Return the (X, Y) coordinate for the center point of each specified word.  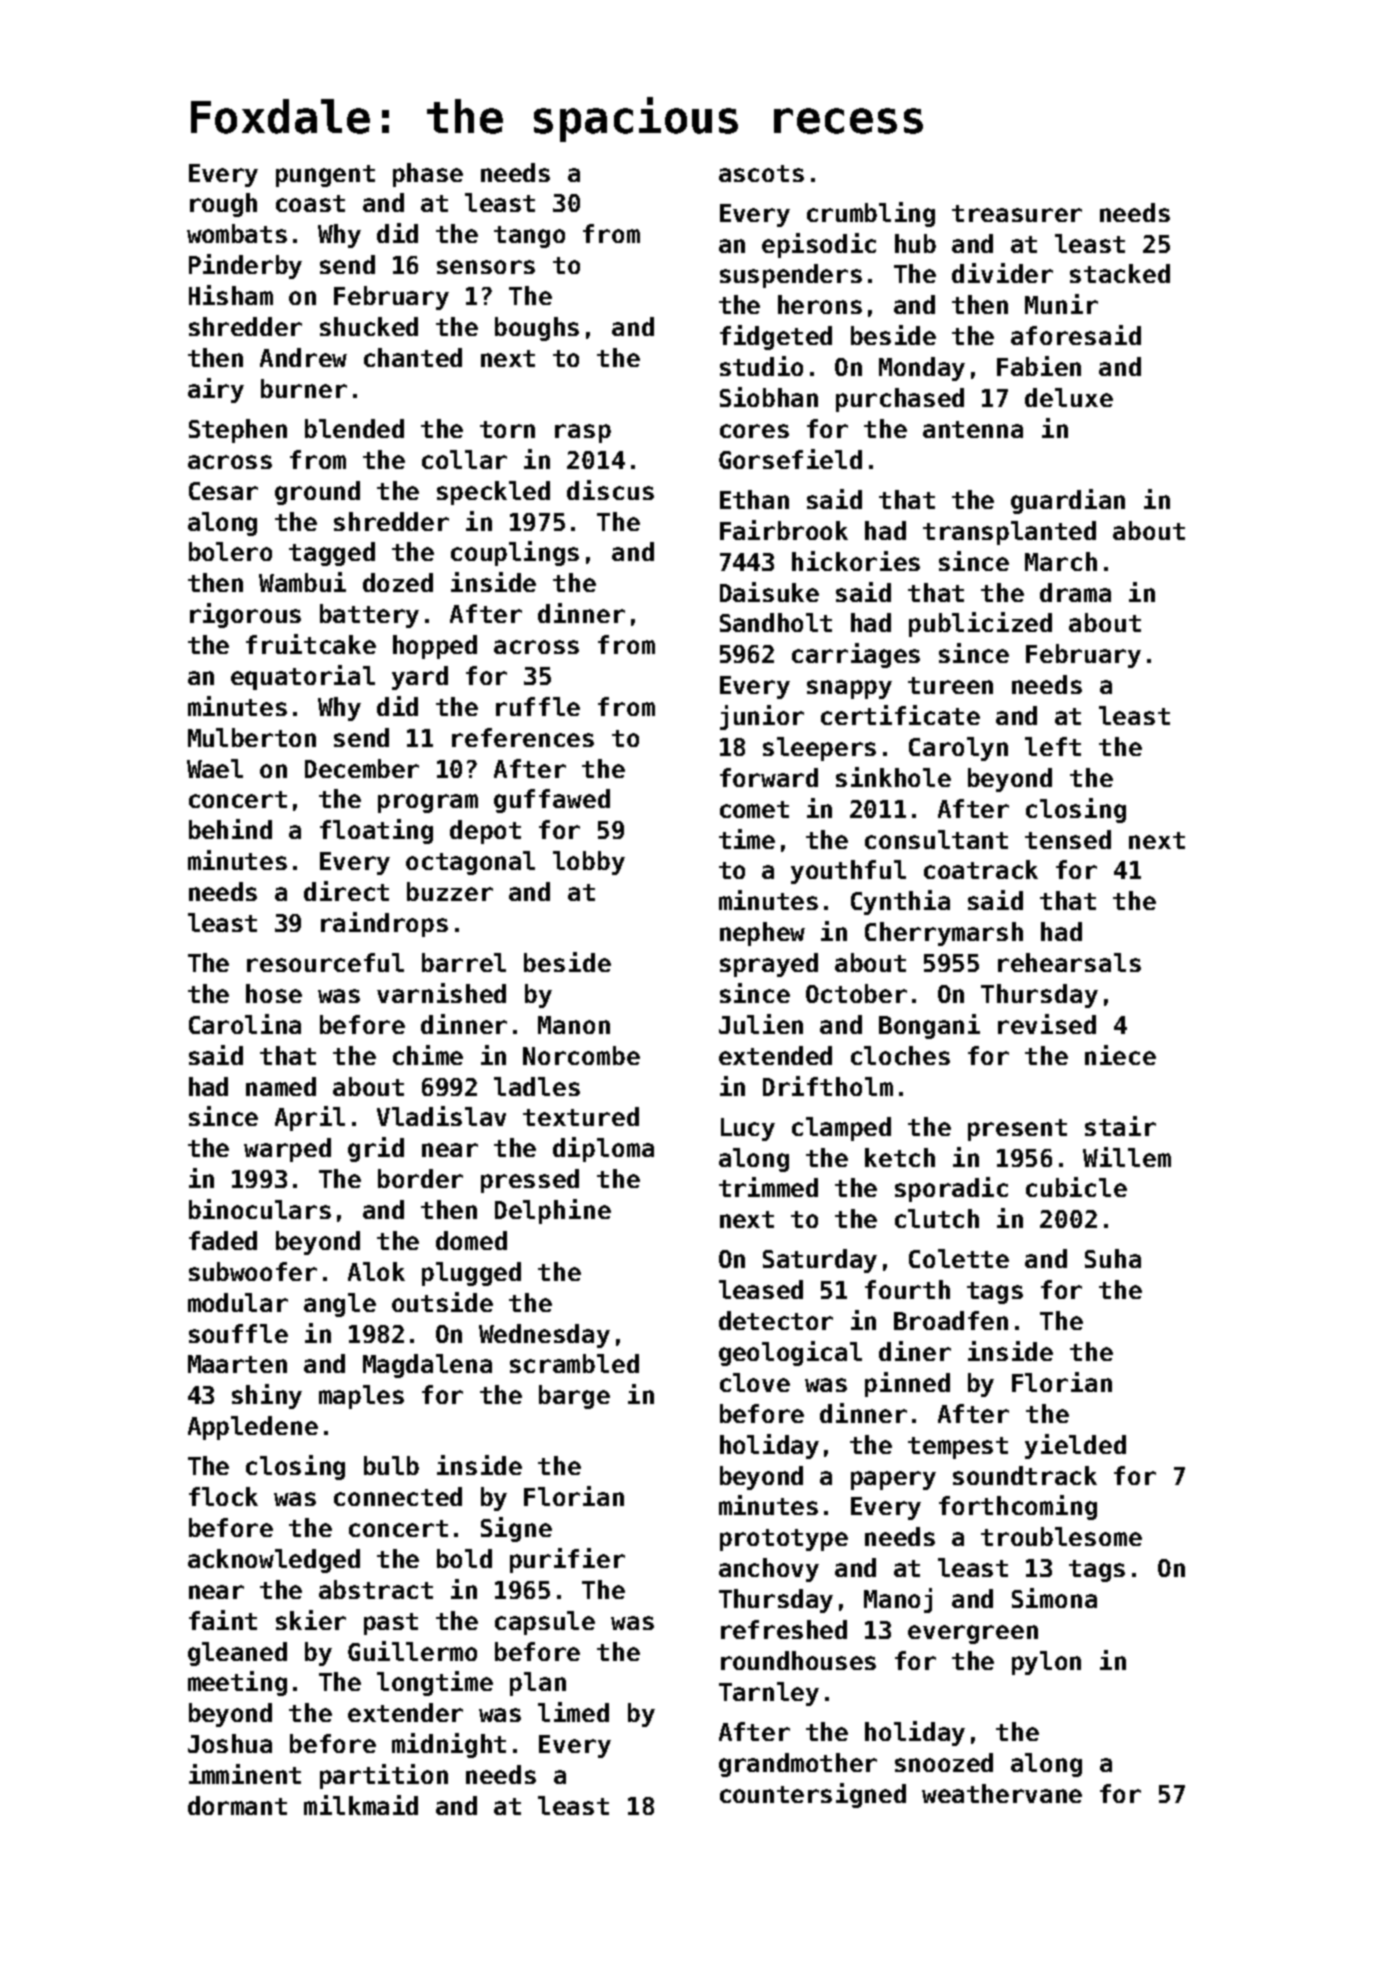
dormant (237, 1805)
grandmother (798, 1765)
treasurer (1017, 213)
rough (223, 205)
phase (428, 175)
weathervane (1002, 1793)
